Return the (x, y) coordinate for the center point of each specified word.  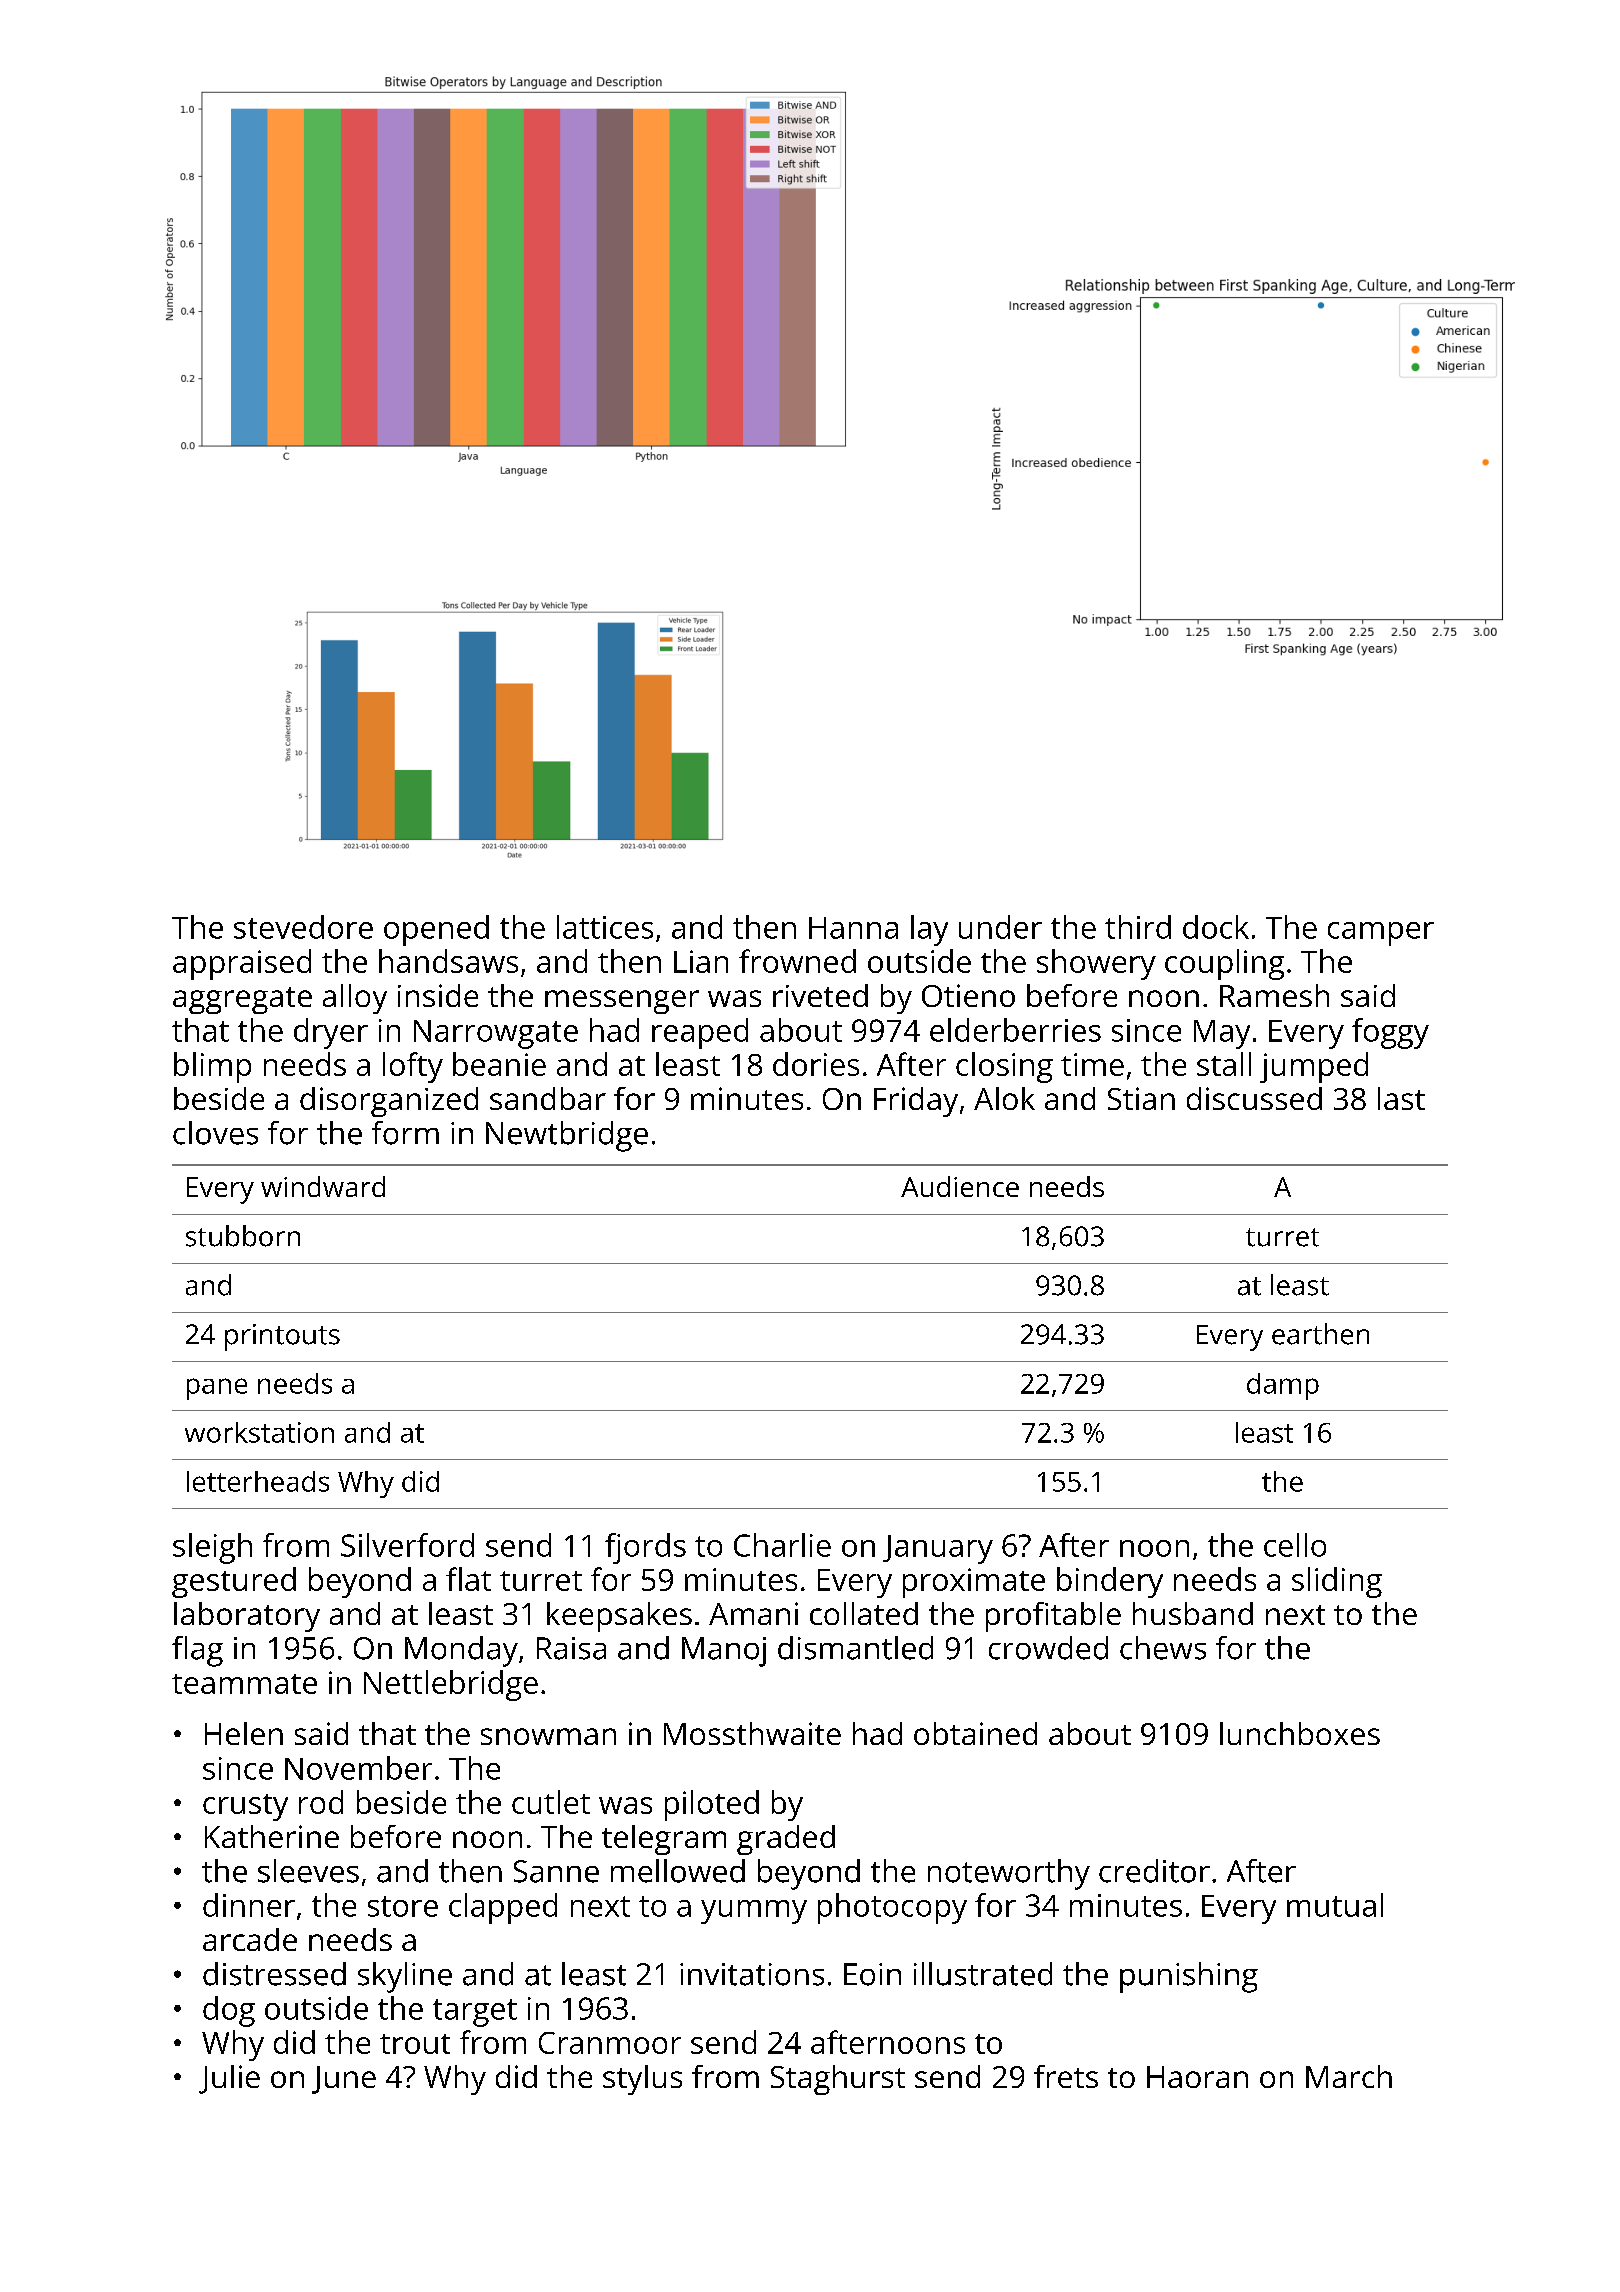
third (1138, 927)
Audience (960, 1186)
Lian (701, 961)
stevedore (303, 927)
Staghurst (838, 2080)
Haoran (1197, 2077)
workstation (259, 1432)
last (1401, 1098)
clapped (503, 1908)
